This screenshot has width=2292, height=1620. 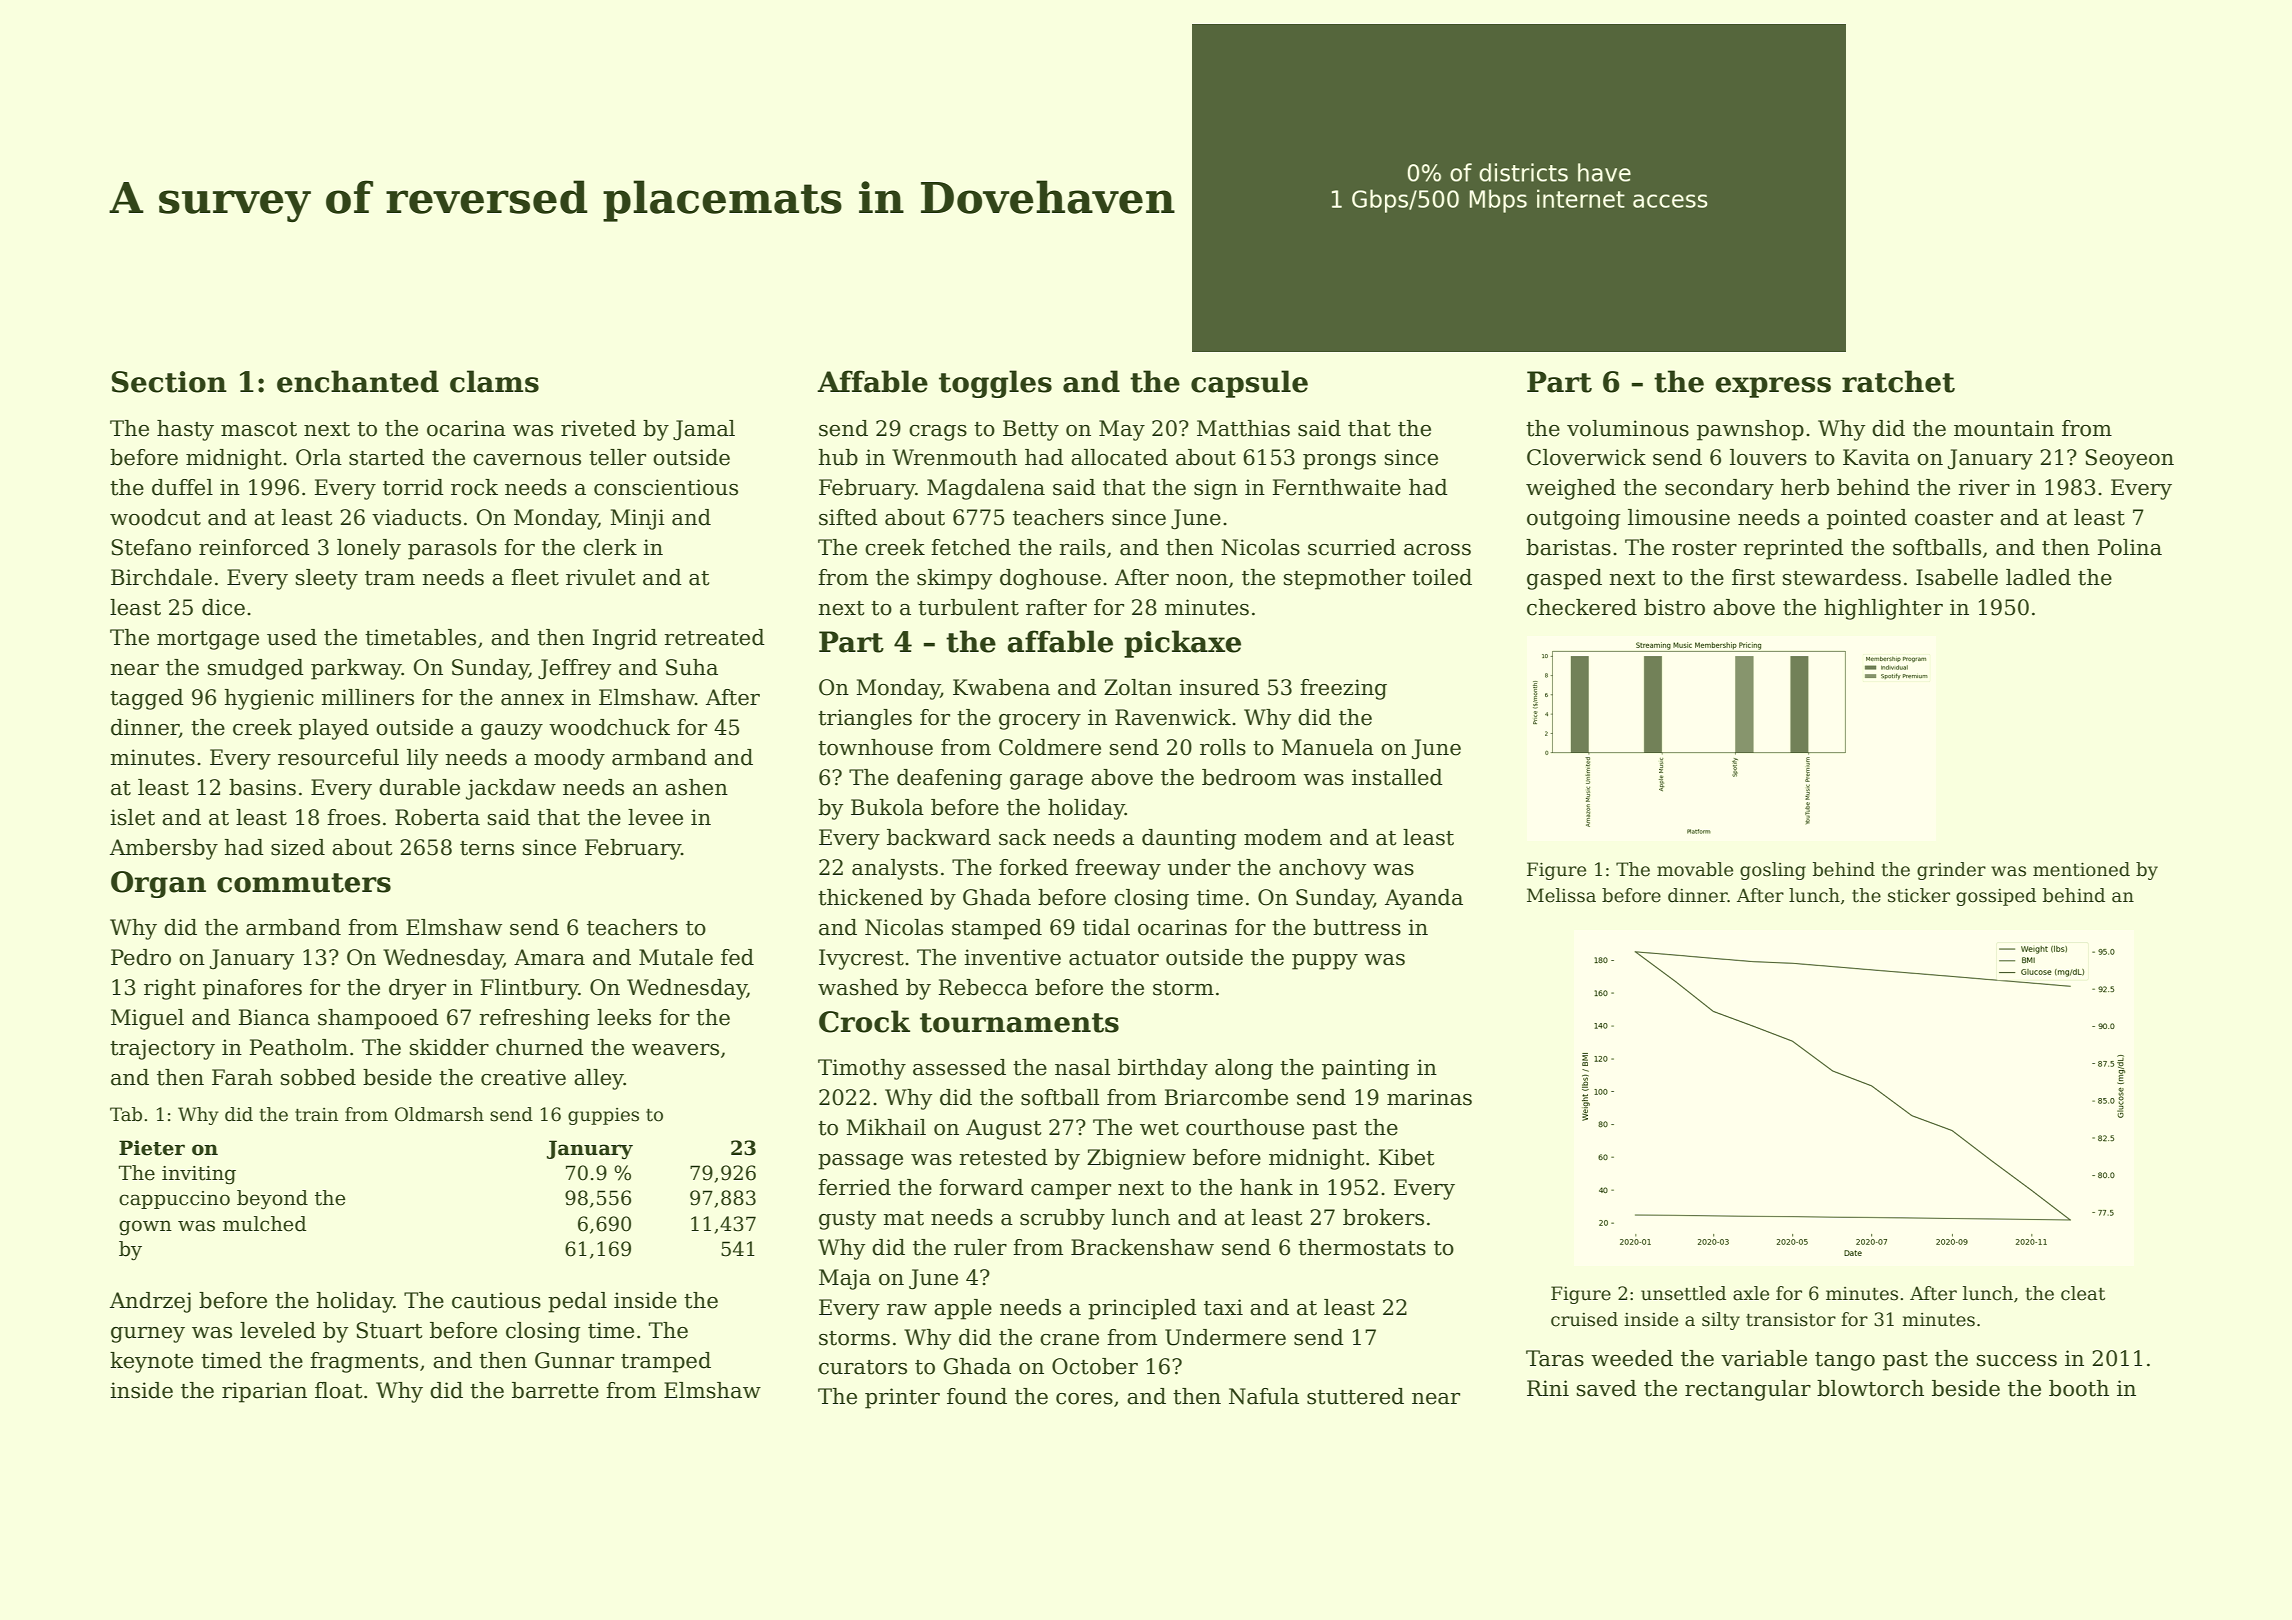 What do you see at coordinates (1898, 381) in the screenshot?
I see `ratchet` at bounding box center [1898, 381].
